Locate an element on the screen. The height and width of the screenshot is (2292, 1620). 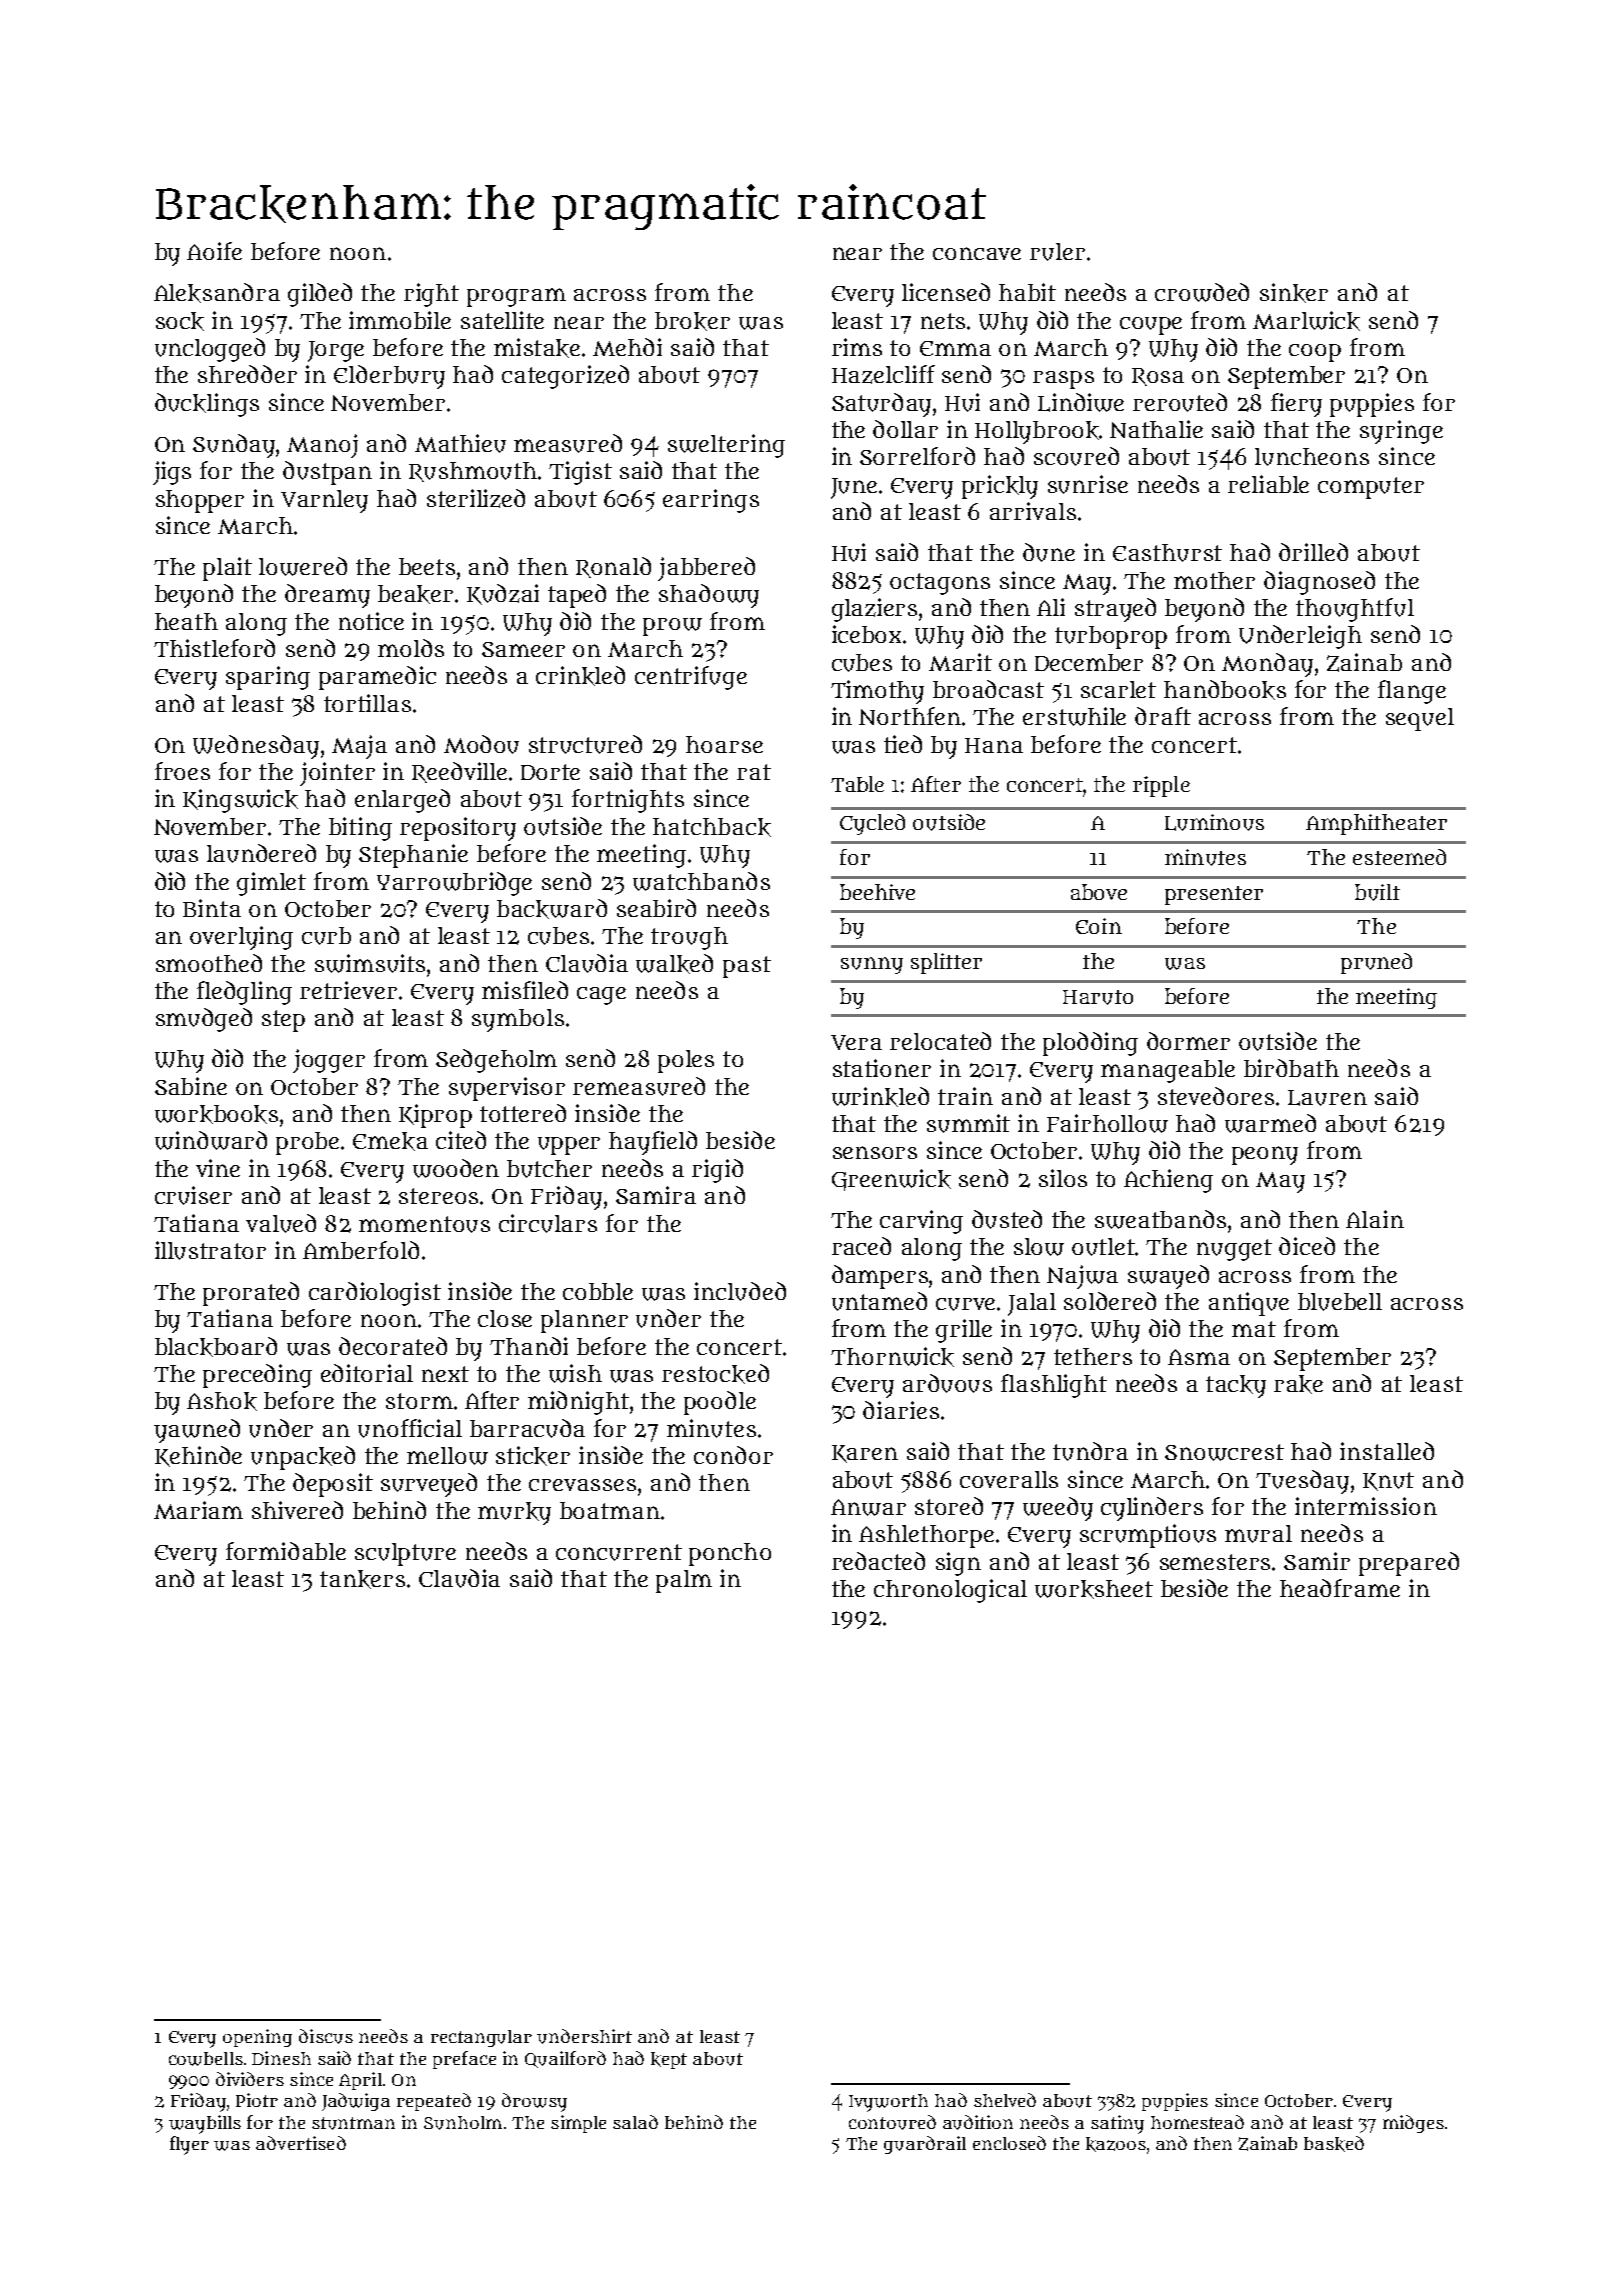
sock is located at coordinates (180, 321).
